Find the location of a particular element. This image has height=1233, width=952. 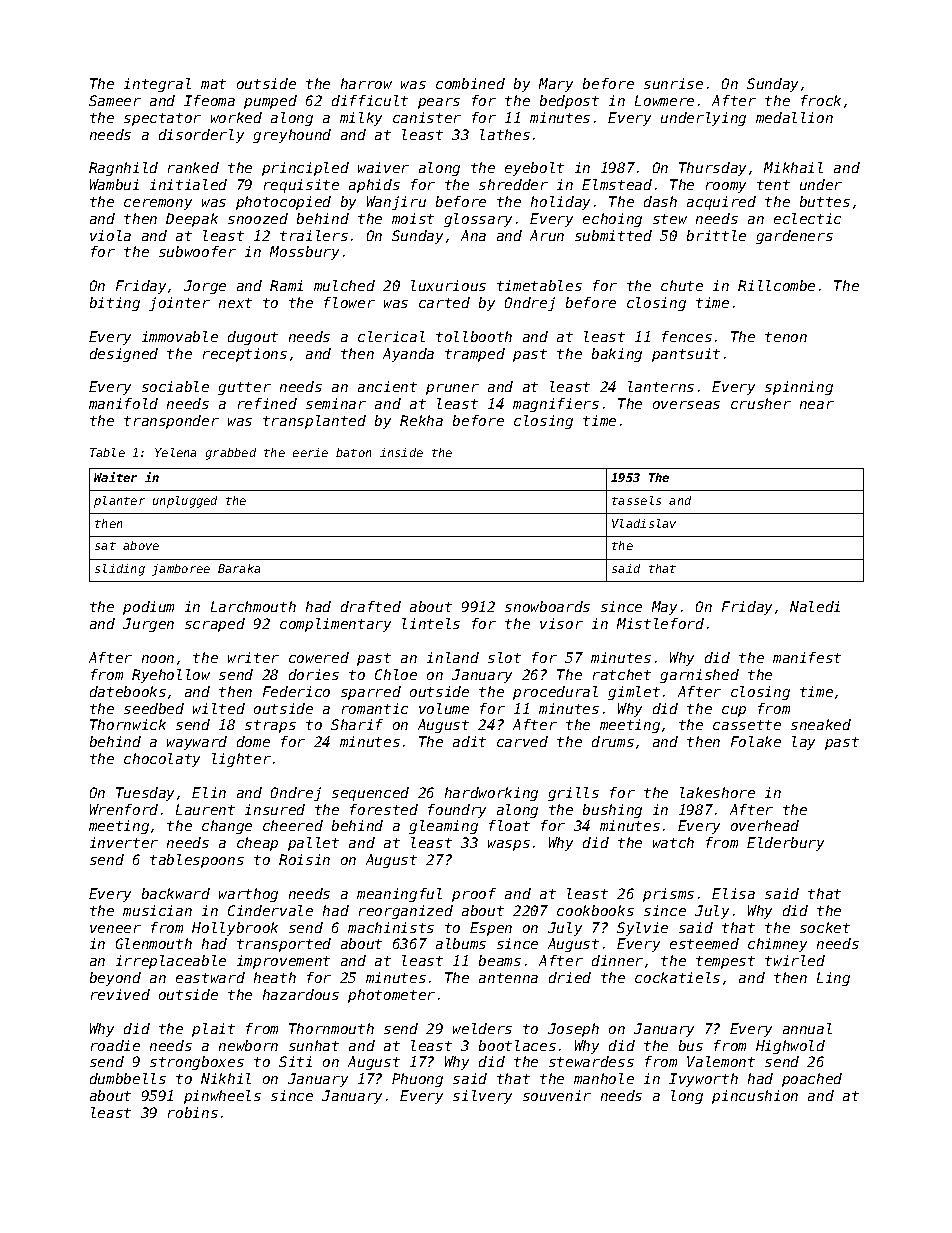

frock is located at coordinates (821, 100).
